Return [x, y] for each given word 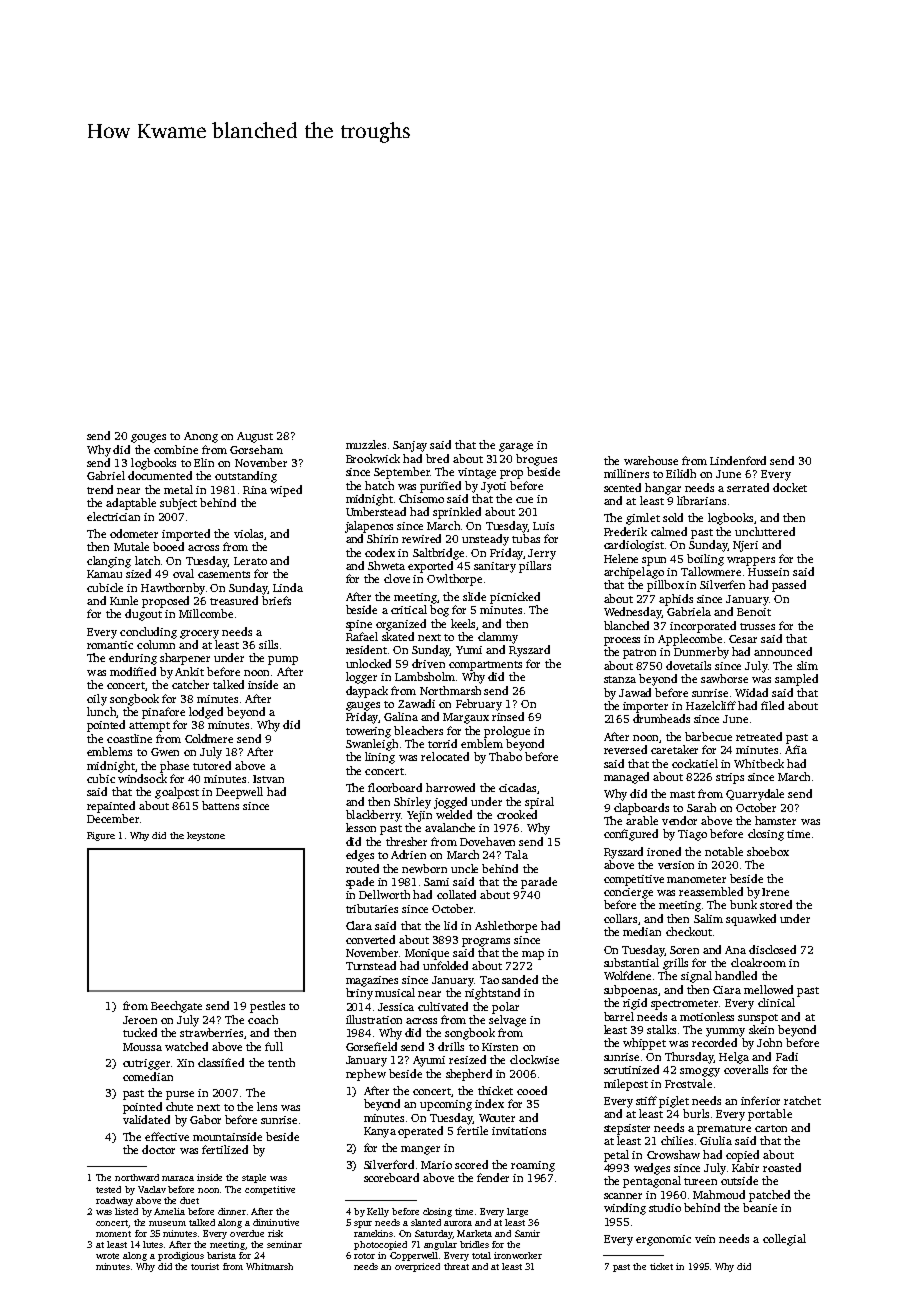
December [113, 818]
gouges [148, 438]
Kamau [104, 574]
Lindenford [738, 460]
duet [189, 1200]
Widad [751, 692]
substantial [631, 962]
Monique [427, 954]
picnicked [515, 598]
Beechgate [176, 1007]
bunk [743, 904]
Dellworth [384, 894]
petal [616, 1156]
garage [516, 447]
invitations [519, 1131]
